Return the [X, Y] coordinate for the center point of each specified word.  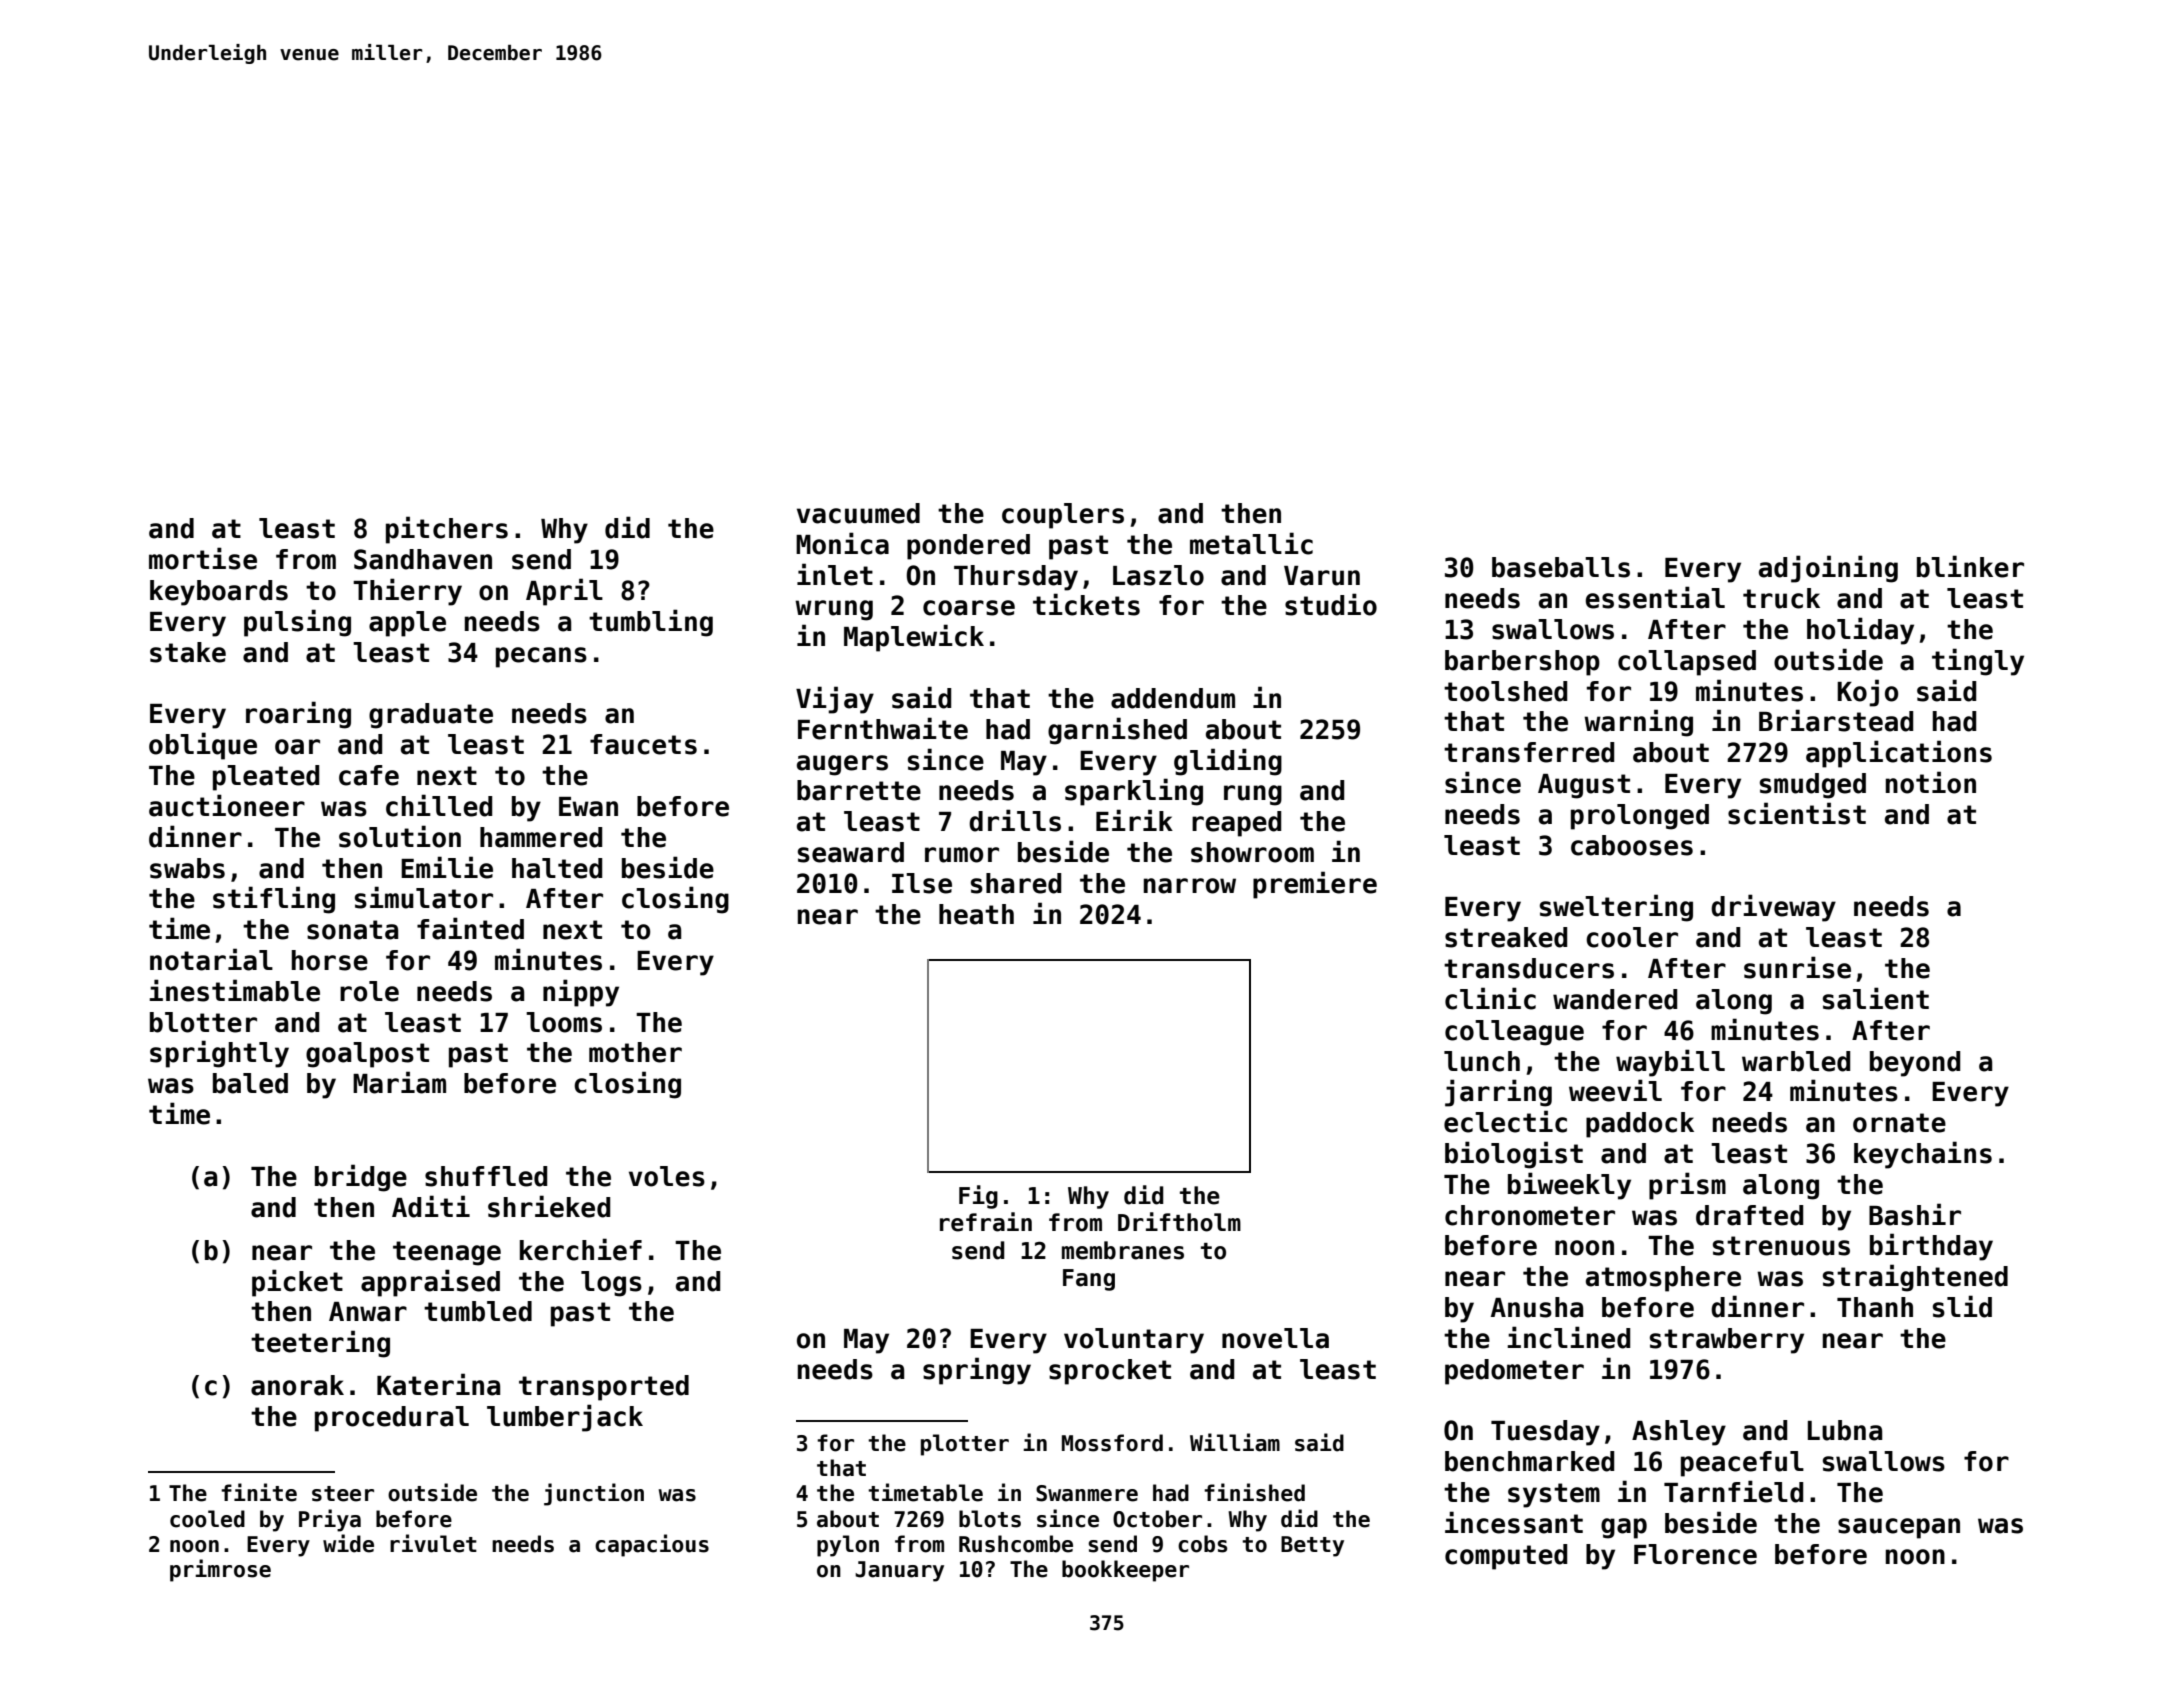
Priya [330, 1520]
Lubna [1845, 1430]
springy [977, 1371]
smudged [1813, 786]
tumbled [478, 1311]
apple [407, 624]
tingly [1978, 662]
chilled [439, 805]
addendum [1173, 698]
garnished [1117, 731]
